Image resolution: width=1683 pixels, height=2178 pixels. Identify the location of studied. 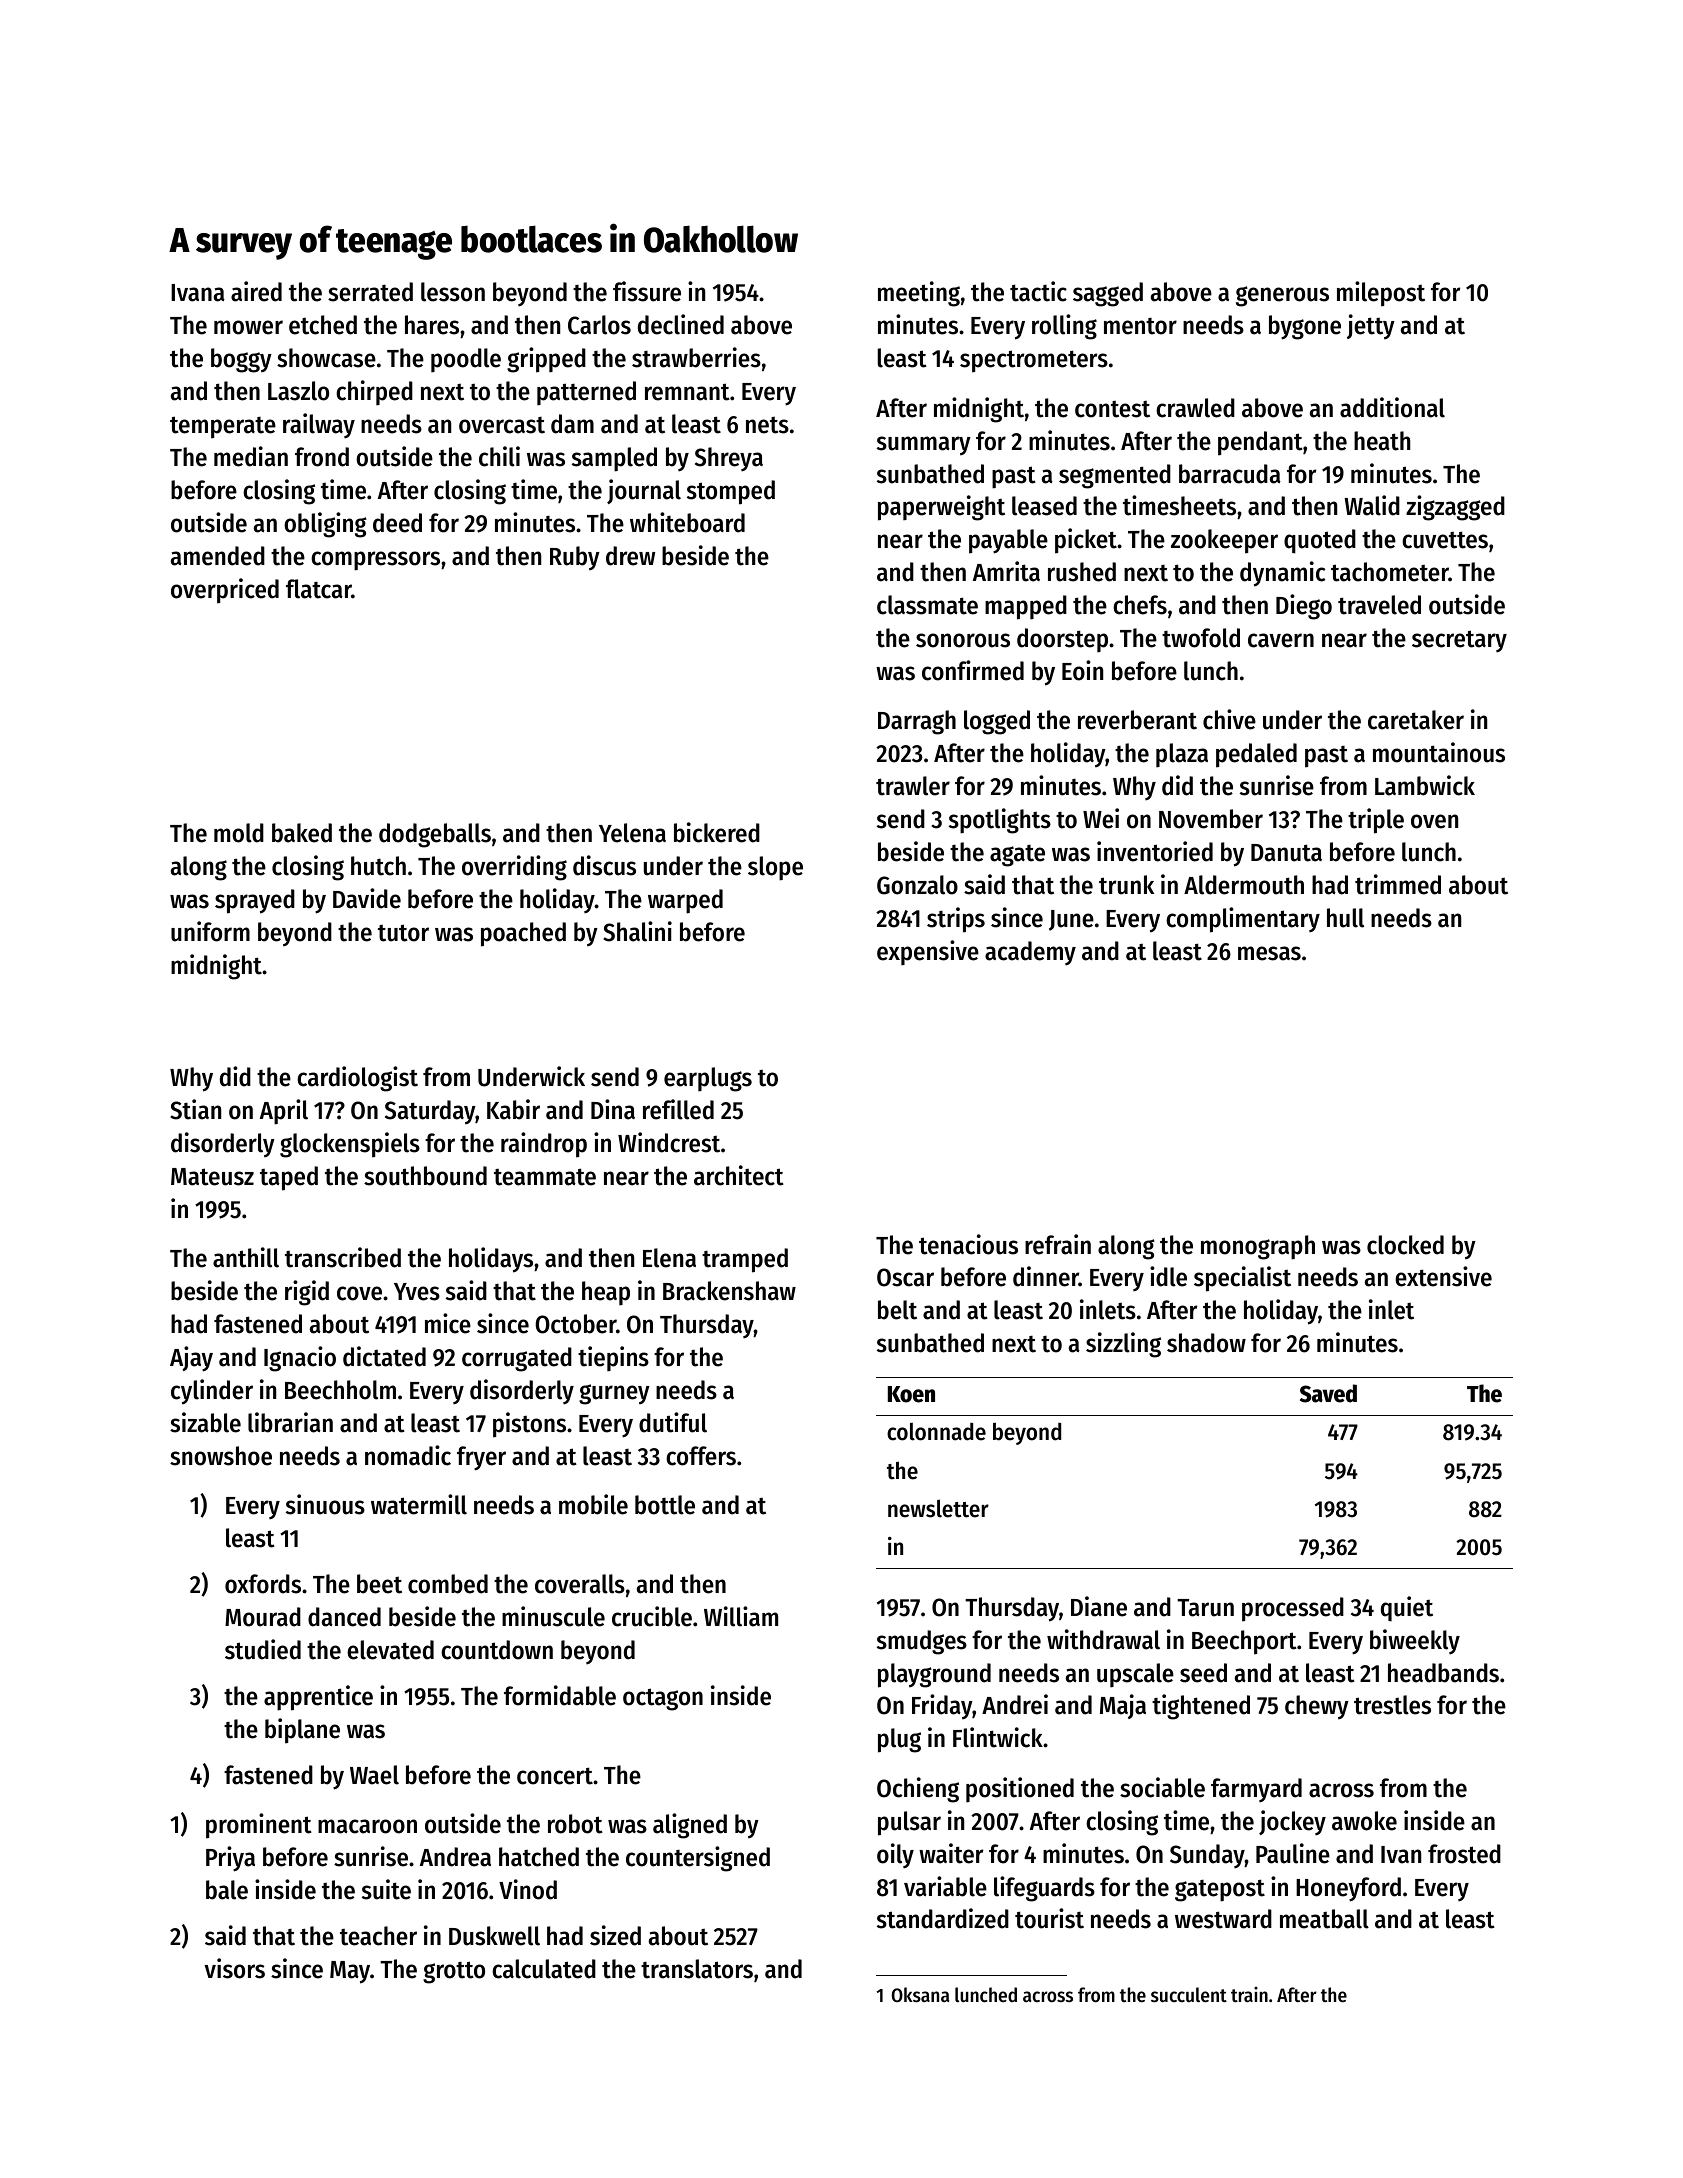
(263, 1649).
